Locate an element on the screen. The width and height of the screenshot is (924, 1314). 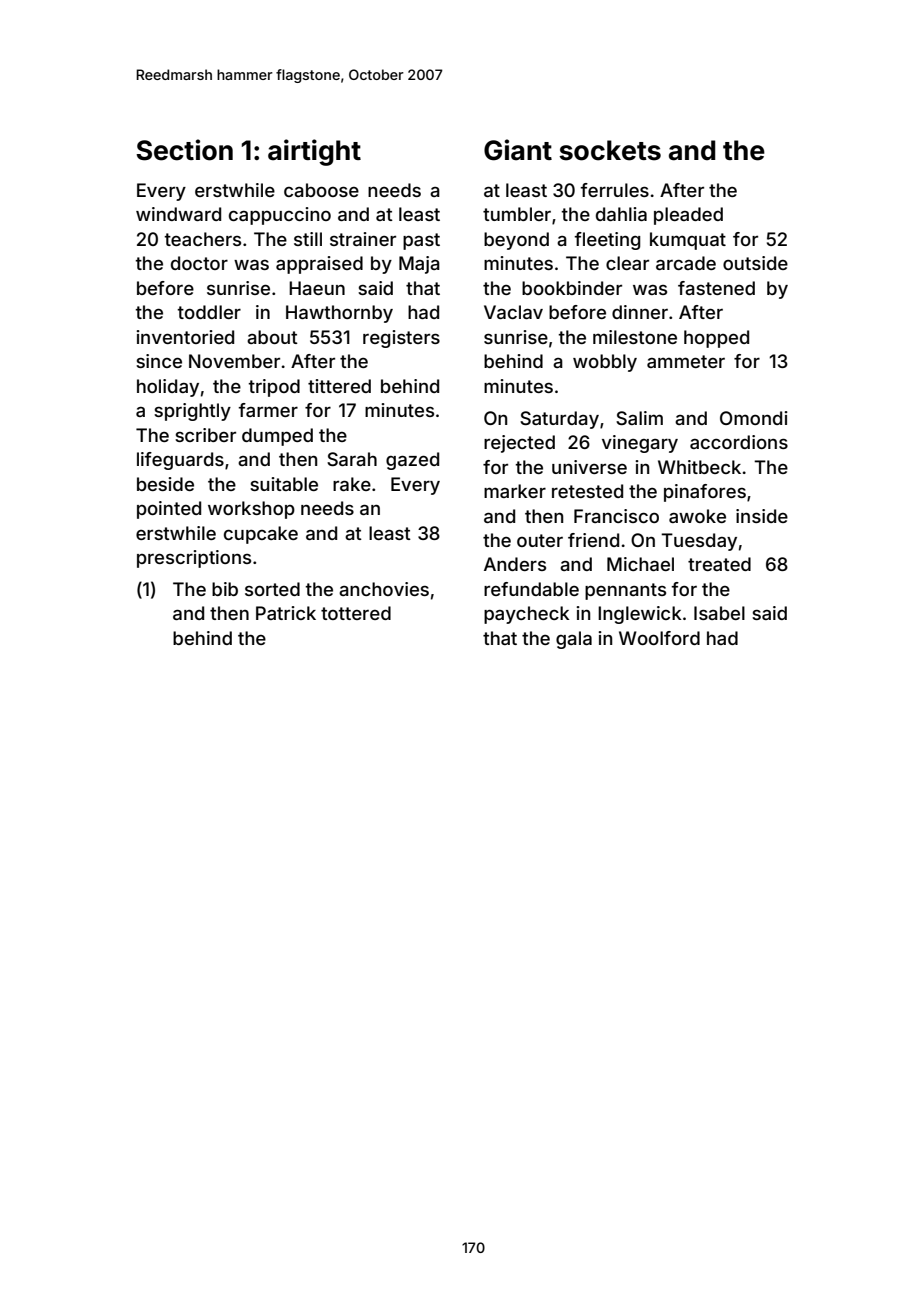
airtight is located at coordinates (314, 152).
